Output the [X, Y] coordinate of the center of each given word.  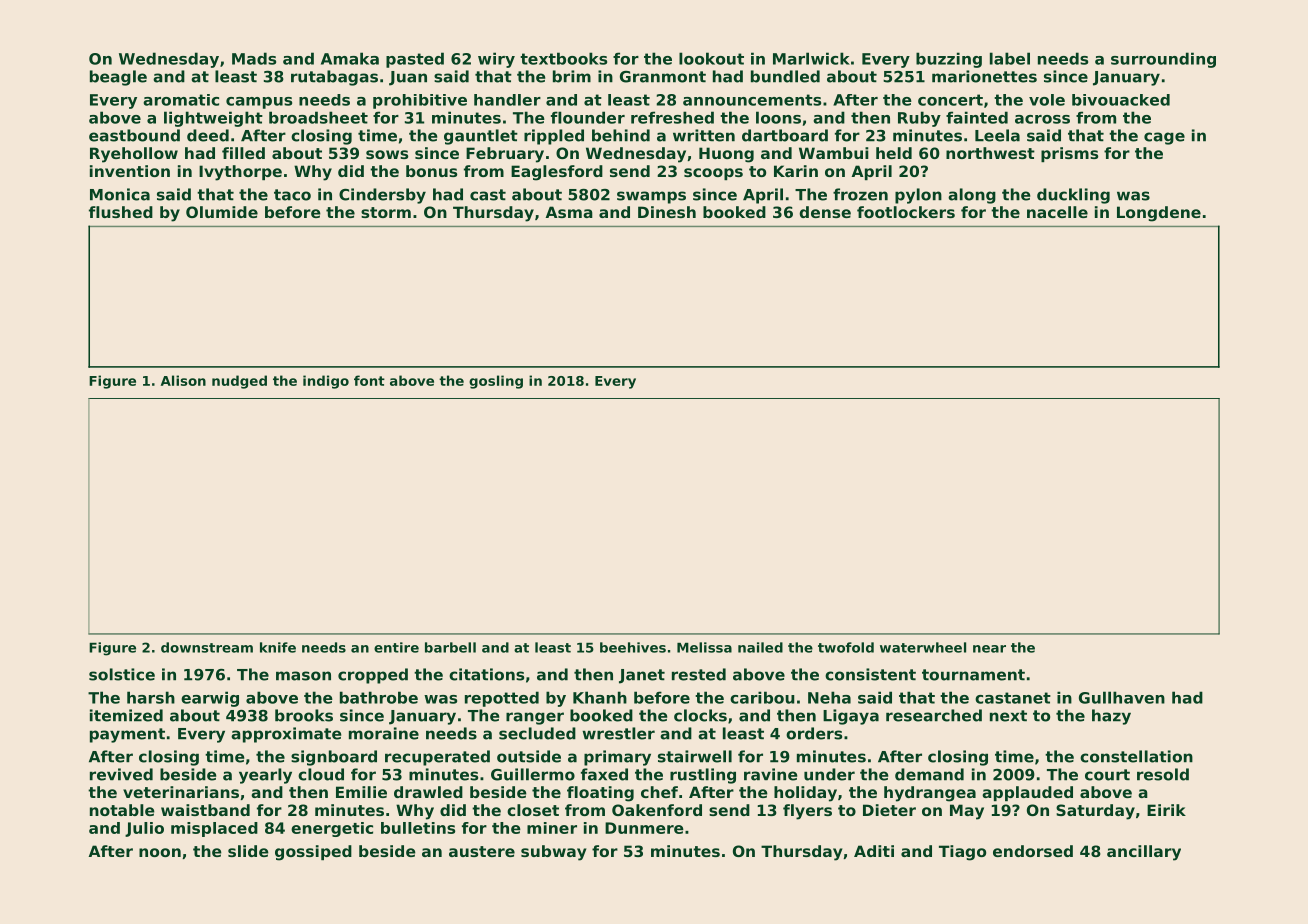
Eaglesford [557, 173]
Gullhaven [1122, 697]
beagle [118, 78]
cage [1164, 138]
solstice [122, 674]
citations [486, 674]
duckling [1073, 196]
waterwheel [923, 647]
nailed [760, 647]
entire [396, 647]
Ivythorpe [240, 173]
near [989, 649]
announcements [752, 100]
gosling [496, 382]
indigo [326, 382]
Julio [144, 829]
